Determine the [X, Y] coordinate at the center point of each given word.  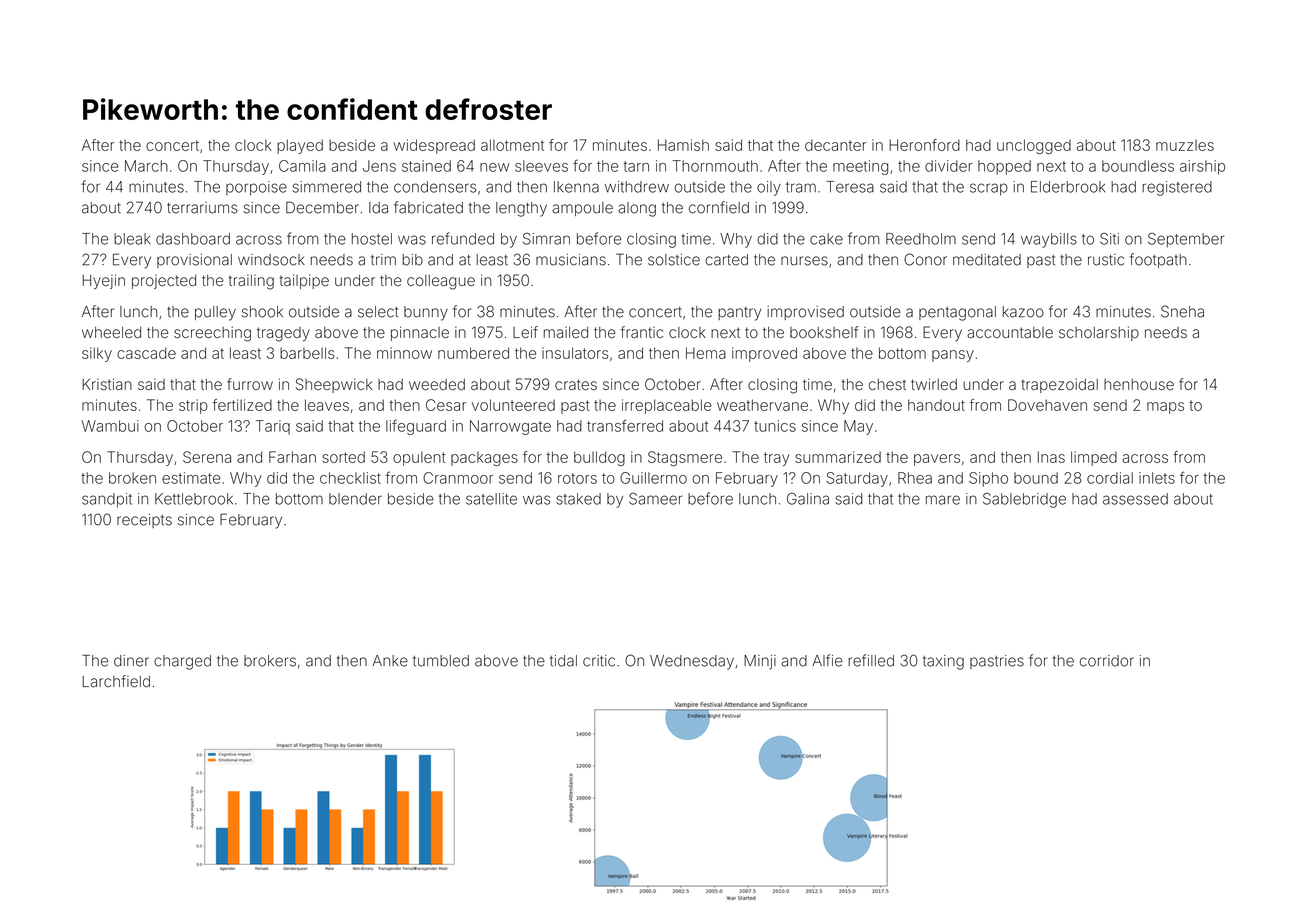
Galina [808, 499]
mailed [566, 332]
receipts [144, 521]
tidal [563, 661]
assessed [1135, 499]
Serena [207, 457]
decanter [836, 145]
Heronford [924, 145]
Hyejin [104, 281]
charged [182, 662]
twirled [934, 384]
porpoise [256, 188]
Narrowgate [510, 427]
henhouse [1139, 384]
